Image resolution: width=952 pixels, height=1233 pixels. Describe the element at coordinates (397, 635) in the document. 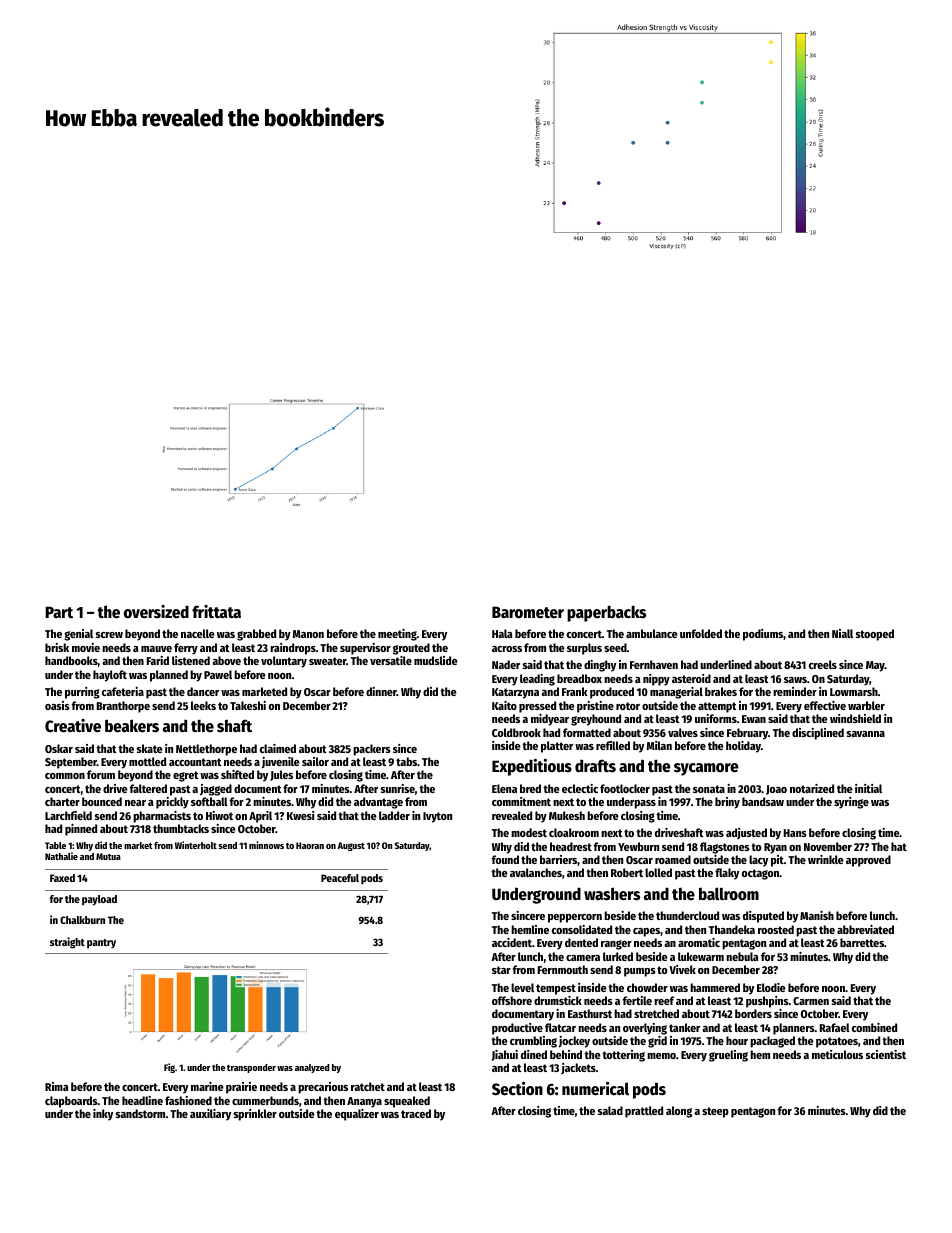

I see `meeting` at that location.
